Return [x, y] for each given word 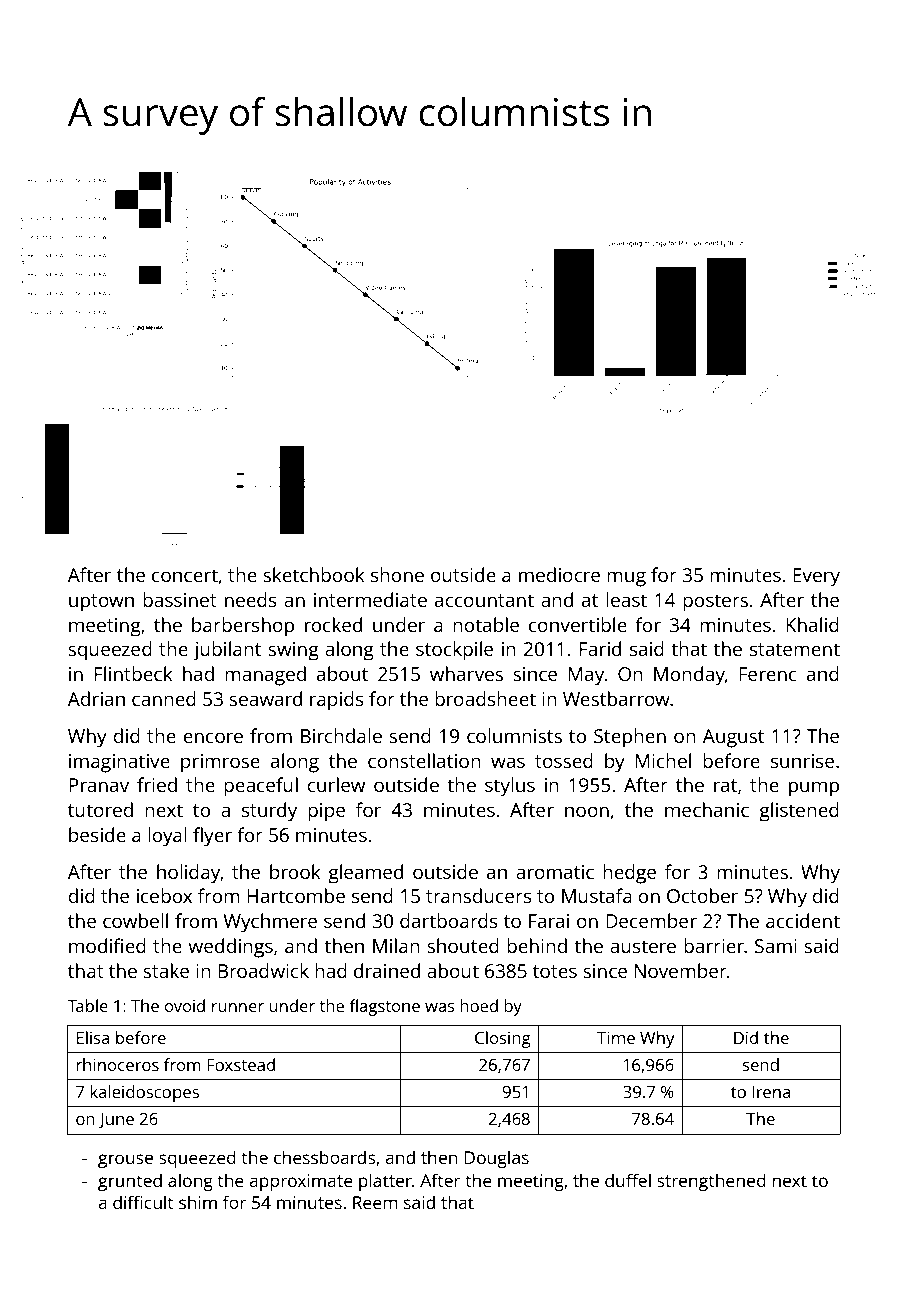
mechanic [707, 809]
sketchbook [314, 574]
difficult [143, 1202]
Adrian [96, 698]
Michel [663, 760]
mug [626, 579]
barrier [714, 945]
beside [97, 834]
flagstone [385, 1007]
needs [251, 599]
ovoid [185, 1005]
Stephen [630, 738]
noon [587, 811]
